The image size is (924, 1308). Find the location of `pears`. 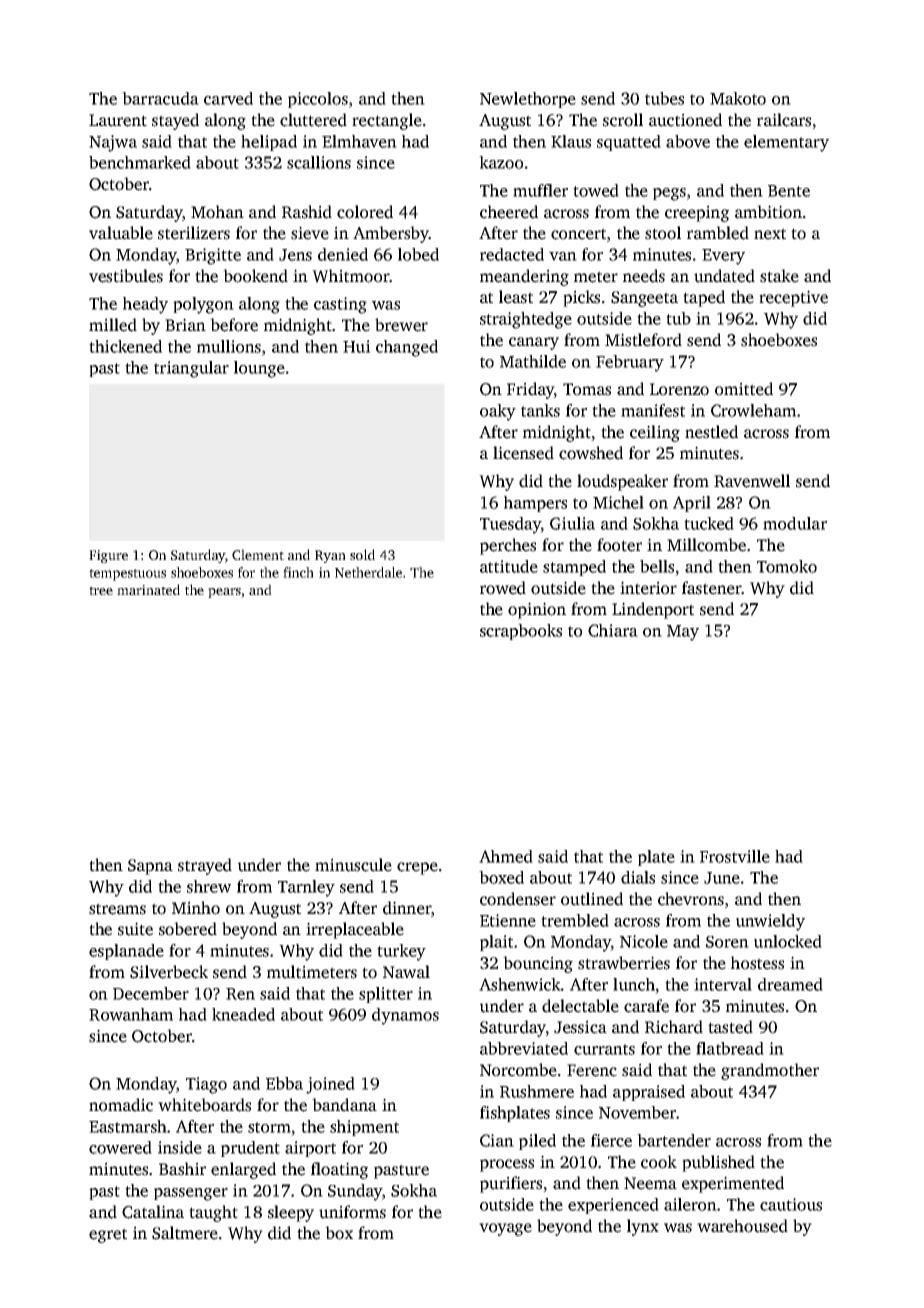

pears is located at coordinates (224, 593).
